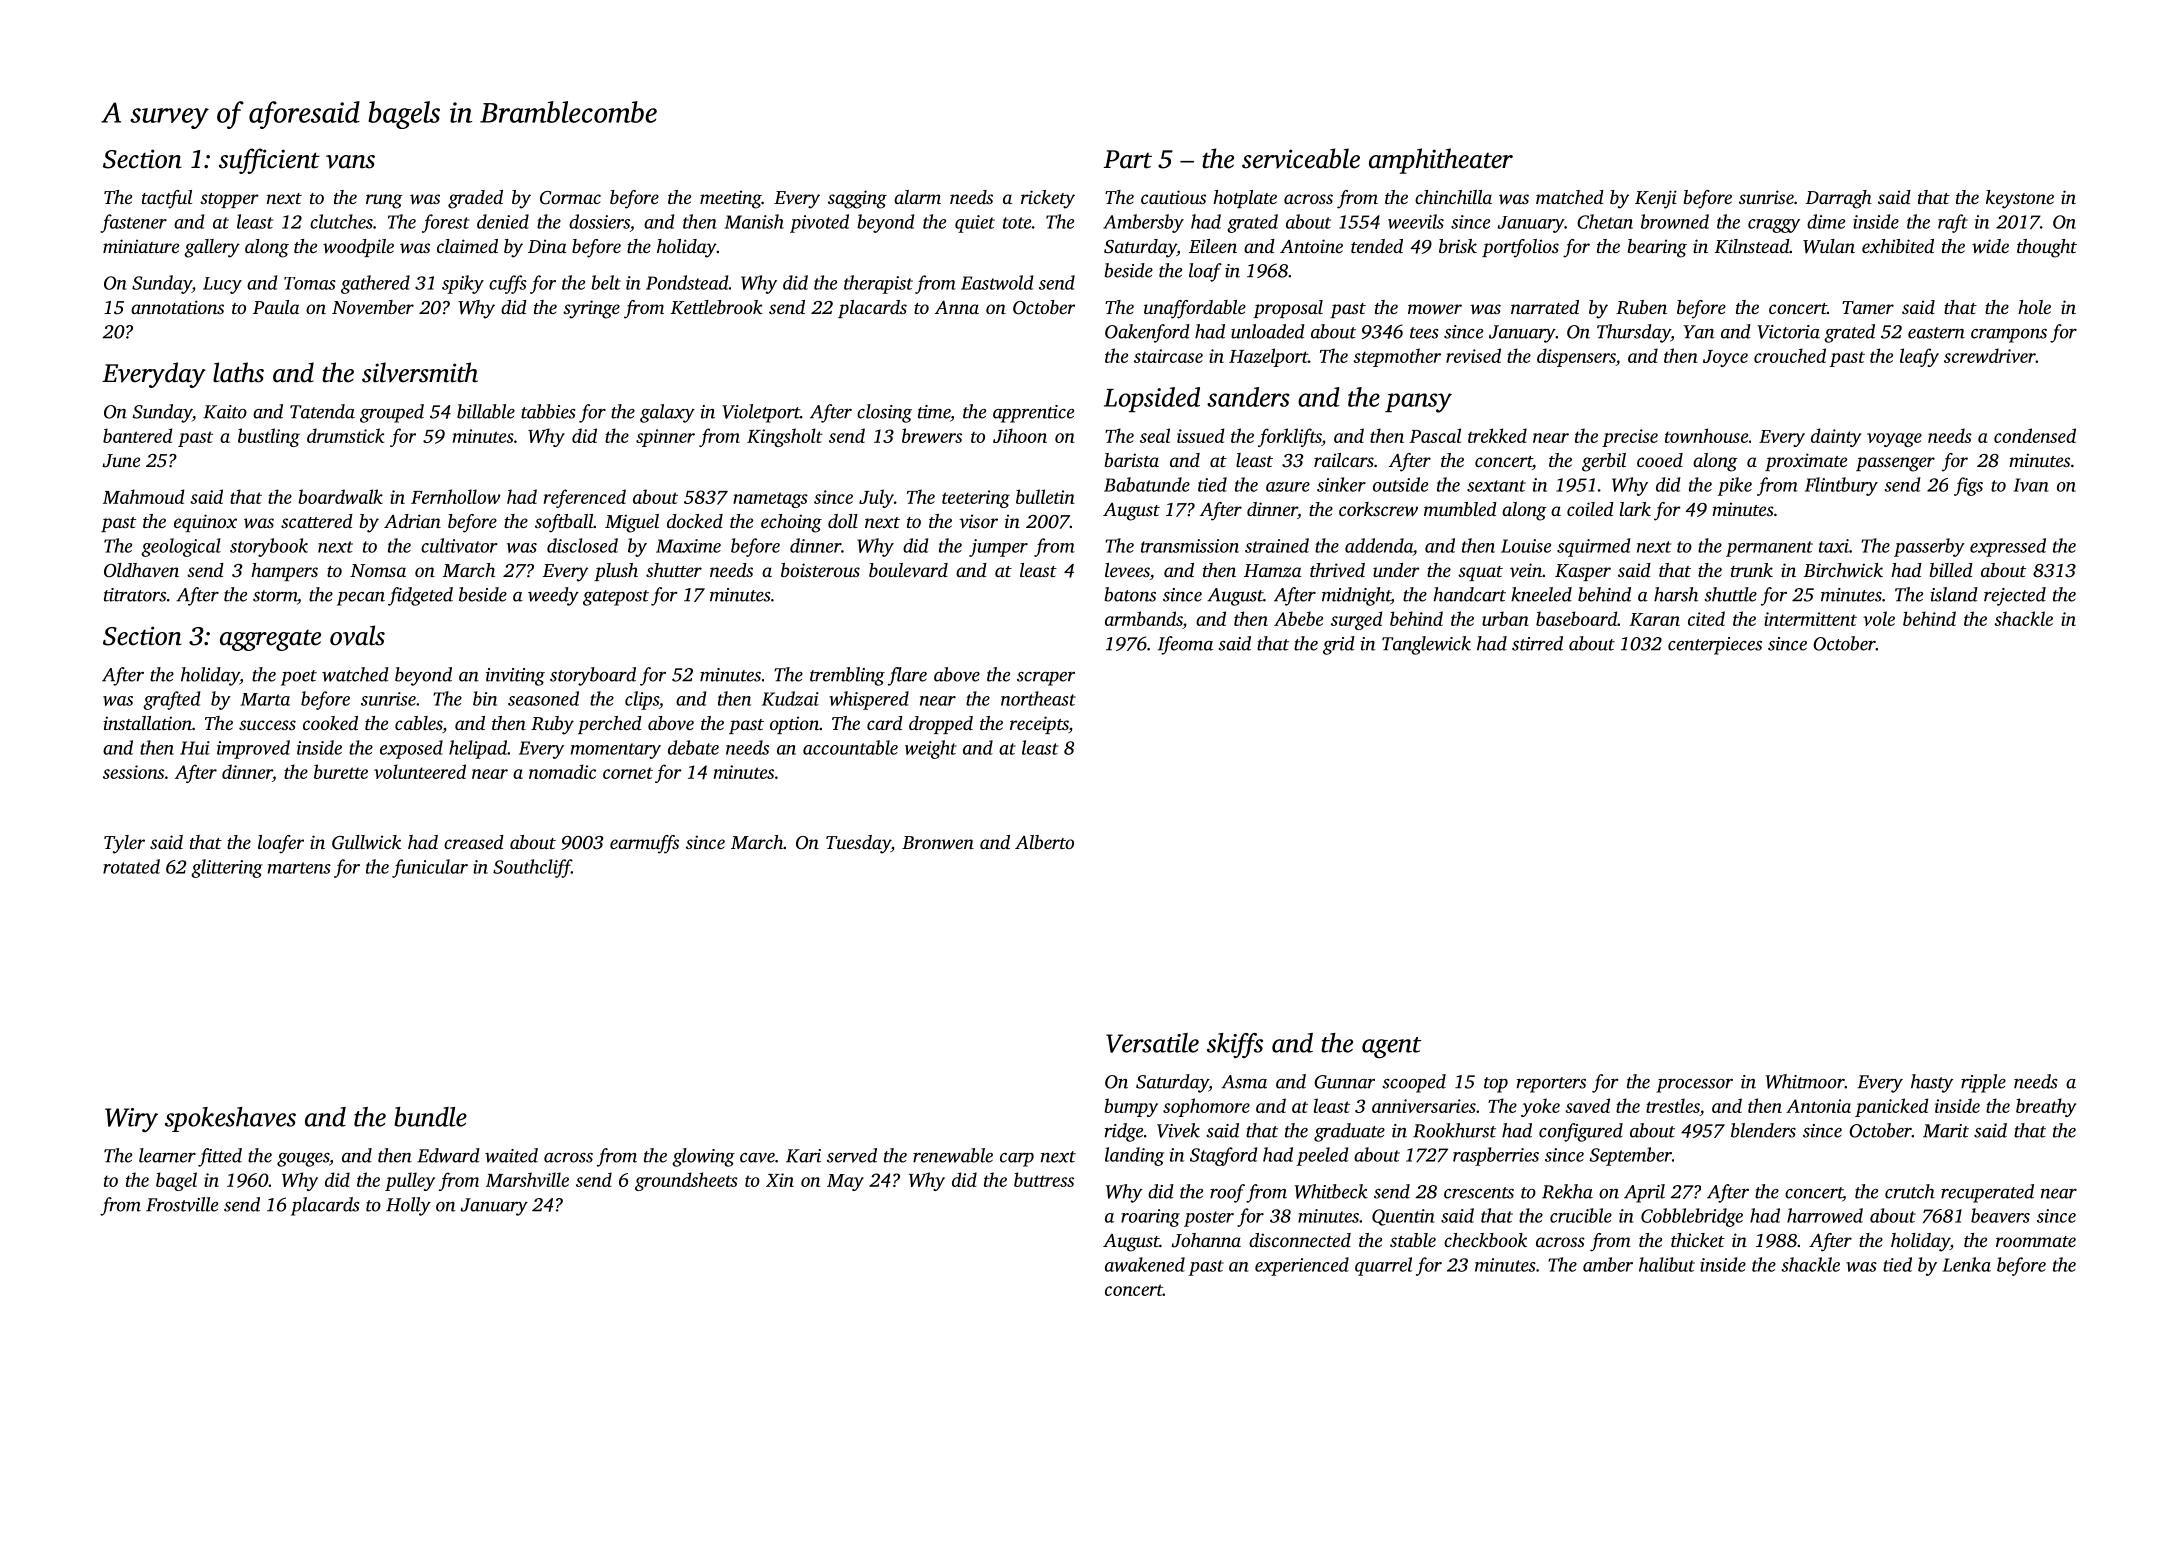  Describe the element at coordinates (350, 162) in the image. I see `vans` at that location.
